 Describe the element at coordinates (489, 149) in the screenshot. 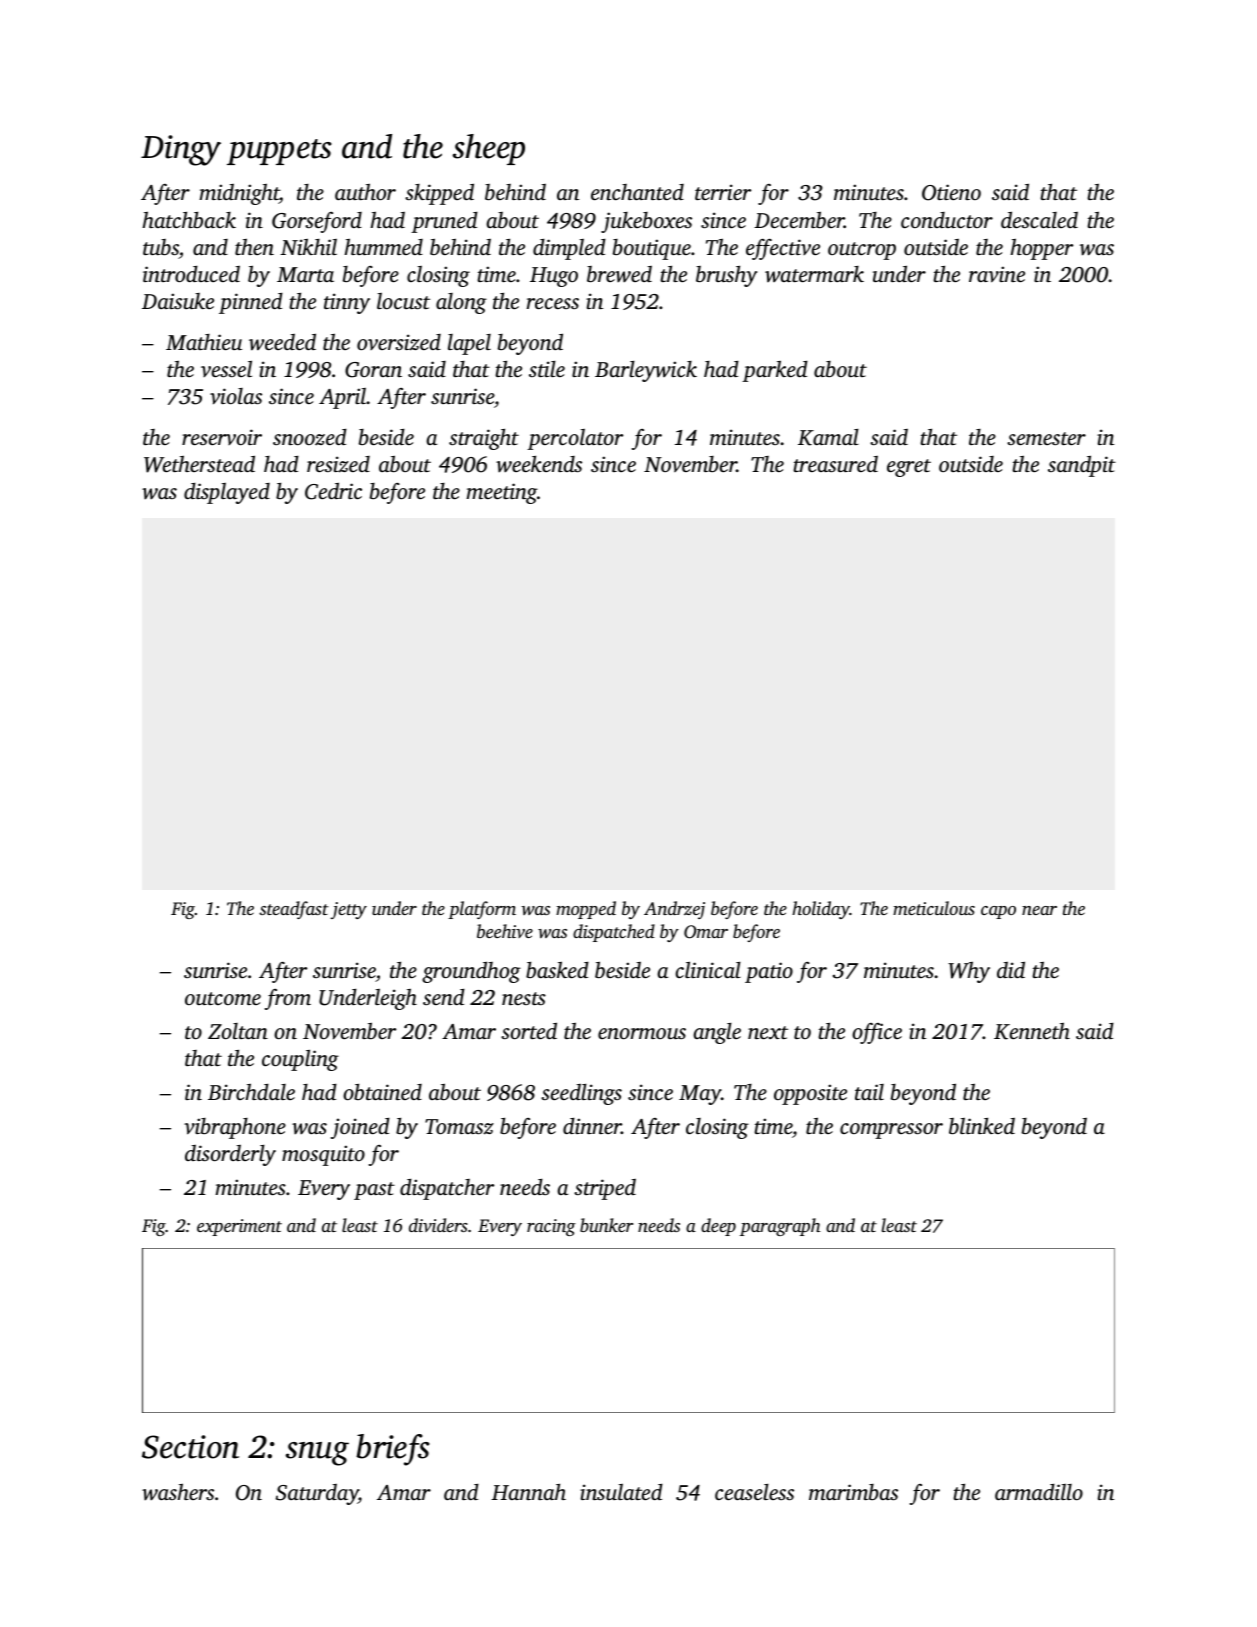

I see `sheep` at that location.
